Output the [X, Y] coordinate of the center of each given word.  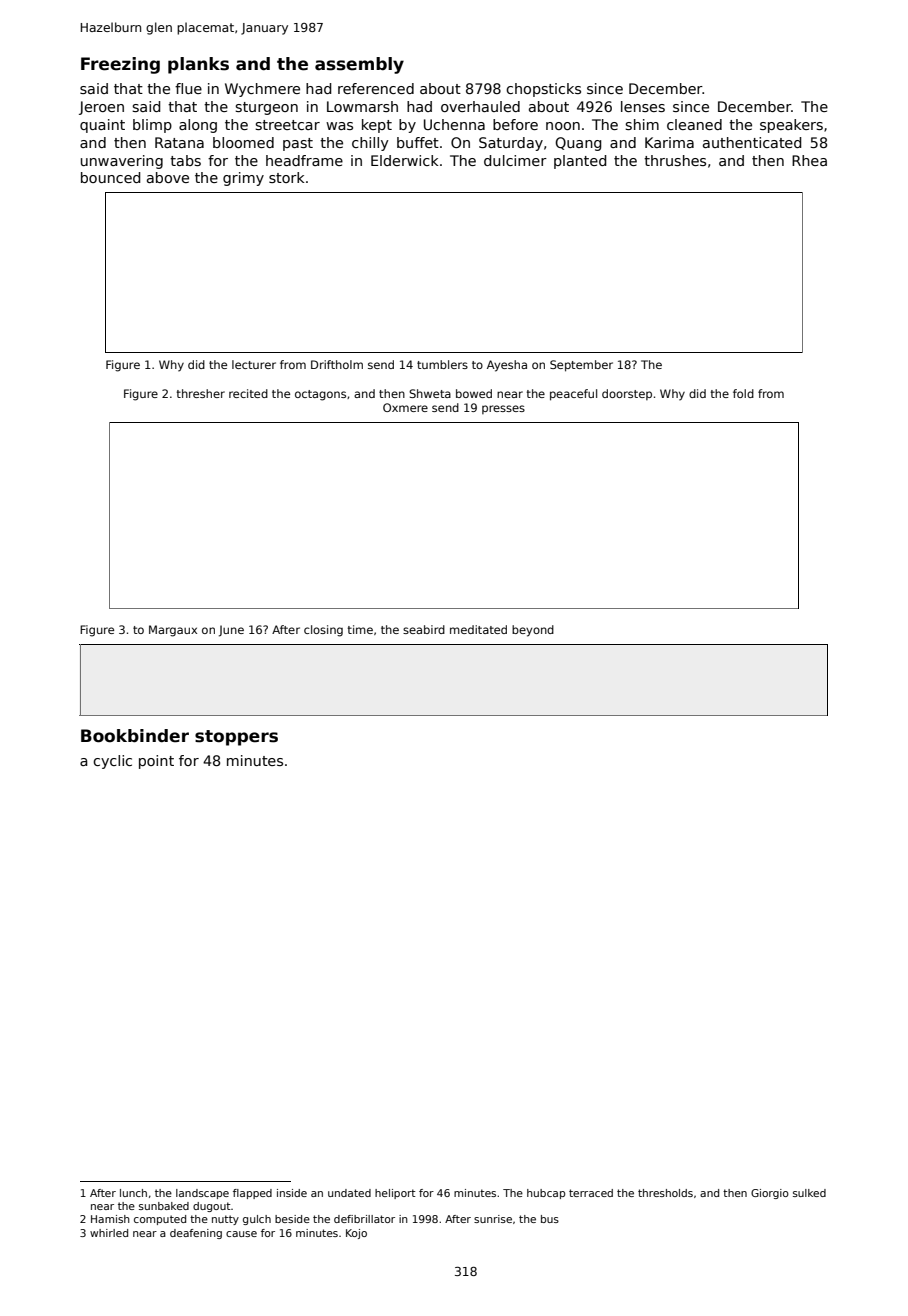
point [156, 762]
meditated [478, 629]
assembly [359, 65]
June [231, 631]
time [360, 629]
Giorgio [770, 1194]
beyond [533, 631]
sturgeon [266, 108]
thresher [200, 393]
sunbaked [164, 1206]
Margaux [173, 631]
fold [743, 393]
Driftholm [337, 364]
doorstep [627, 394]
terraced [591, 1193]
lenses [643, 106]
